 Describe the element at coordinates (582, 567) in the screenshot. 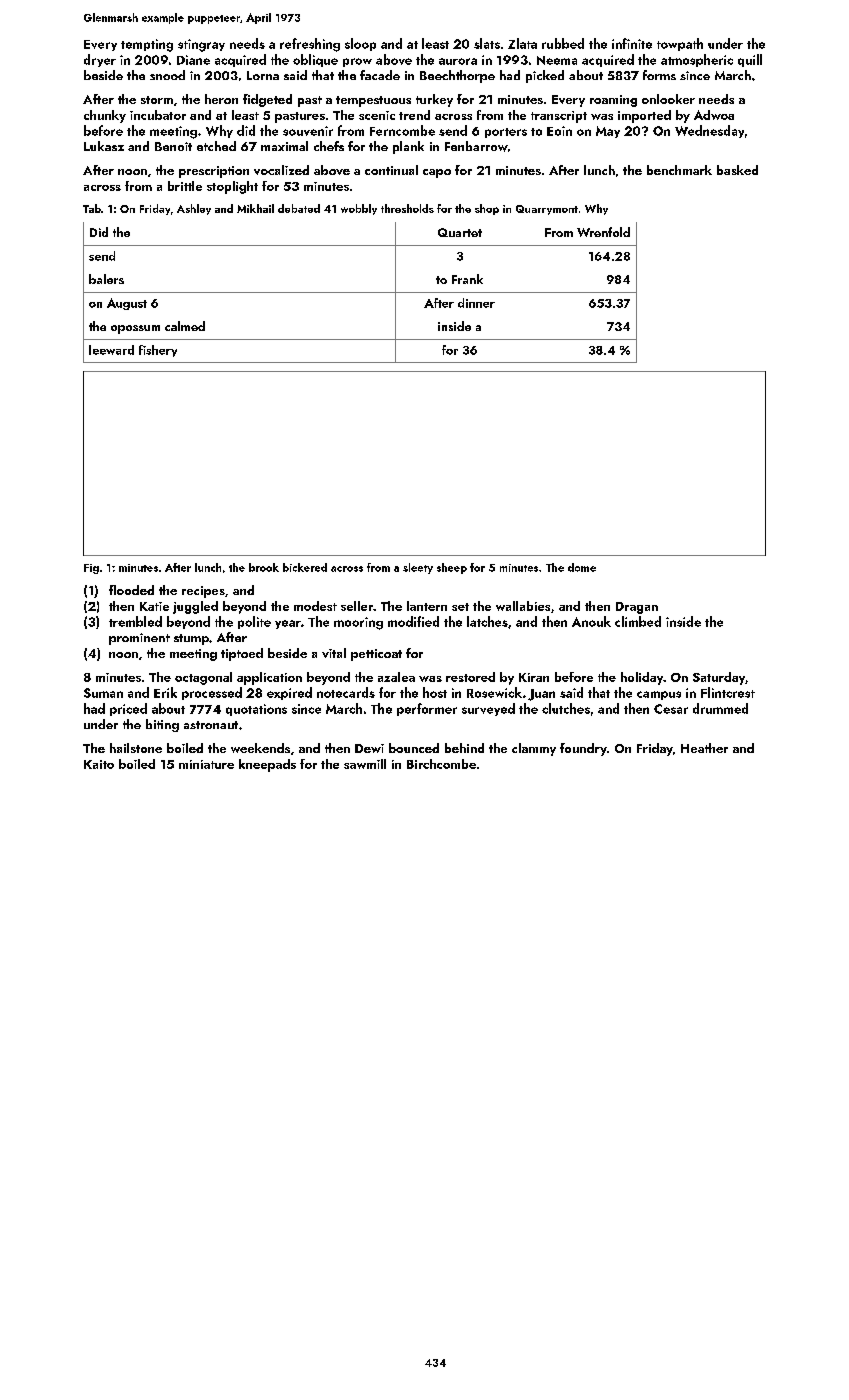

I see `dome` at that location.
